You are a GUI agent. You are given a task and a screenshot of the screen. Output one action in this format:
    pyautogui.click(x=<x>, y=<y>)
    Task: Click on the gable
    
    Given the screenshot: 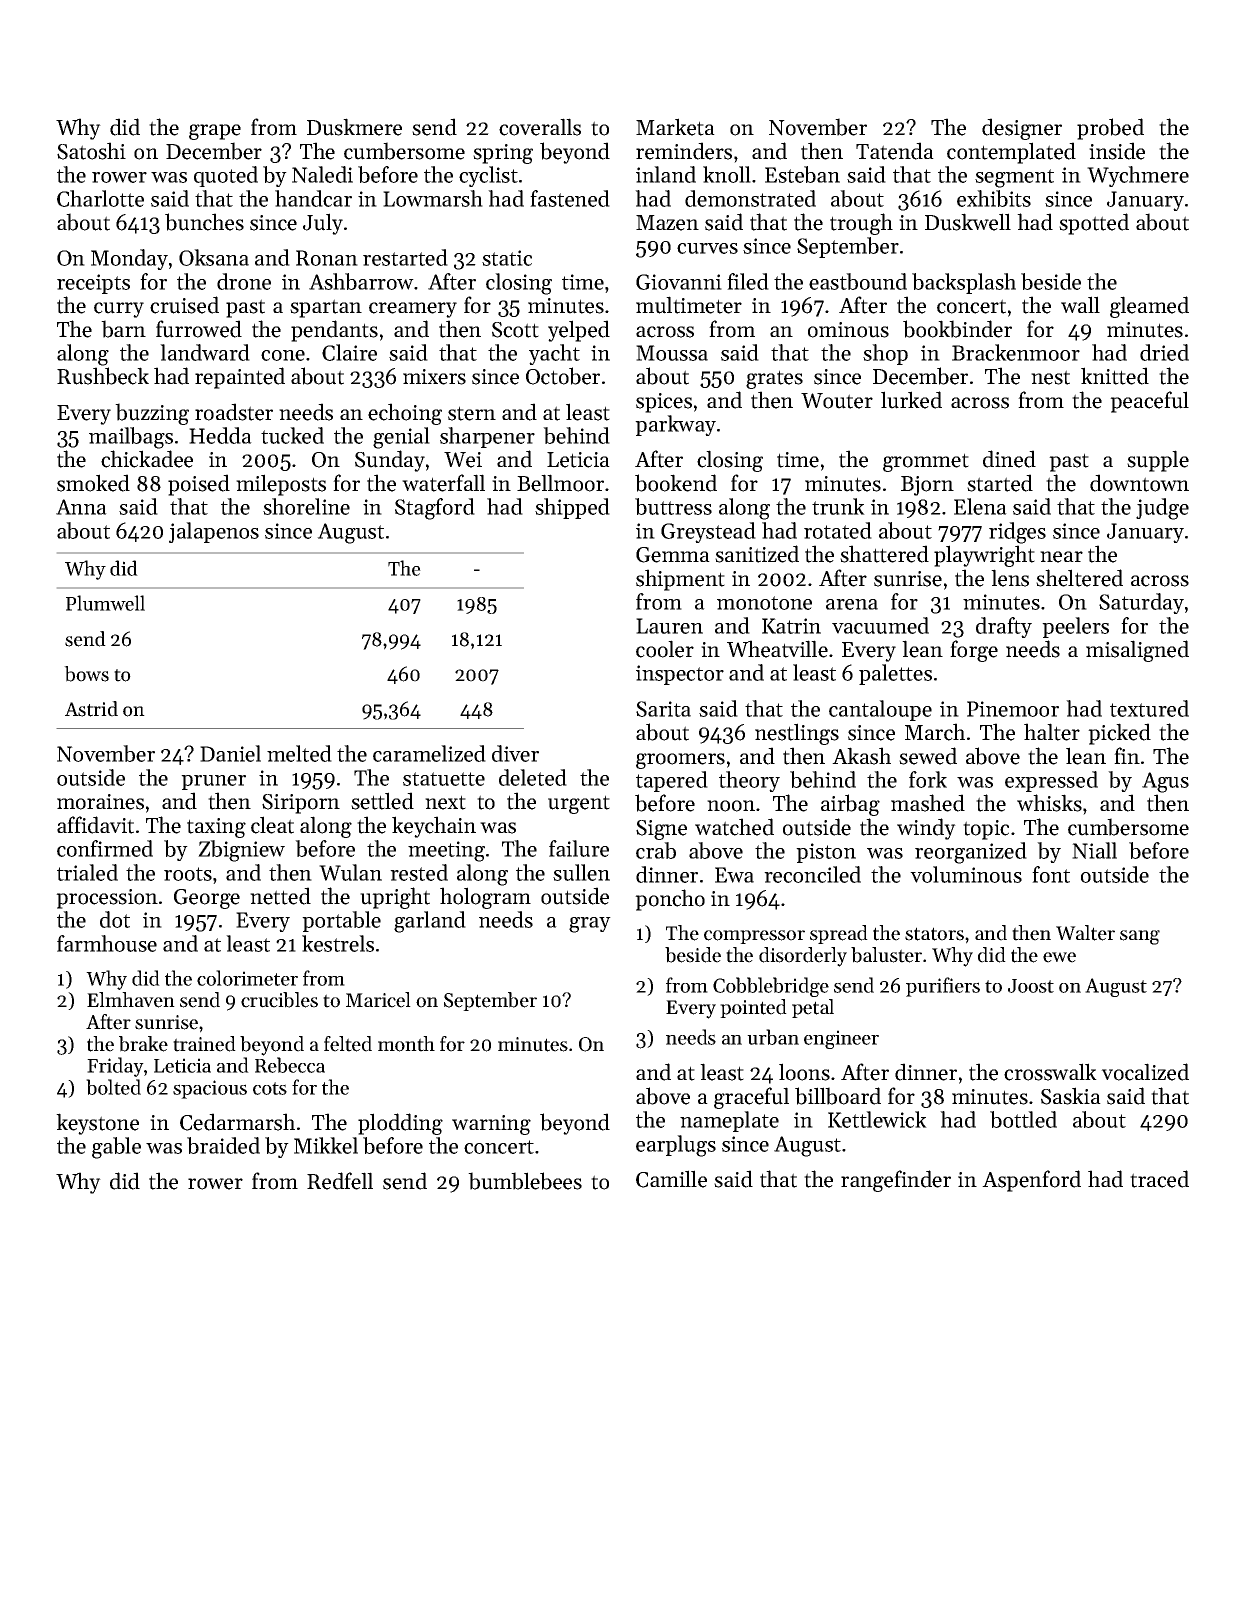 What is the action you would take?
    pyautogui.click(x=116, y=1148)
